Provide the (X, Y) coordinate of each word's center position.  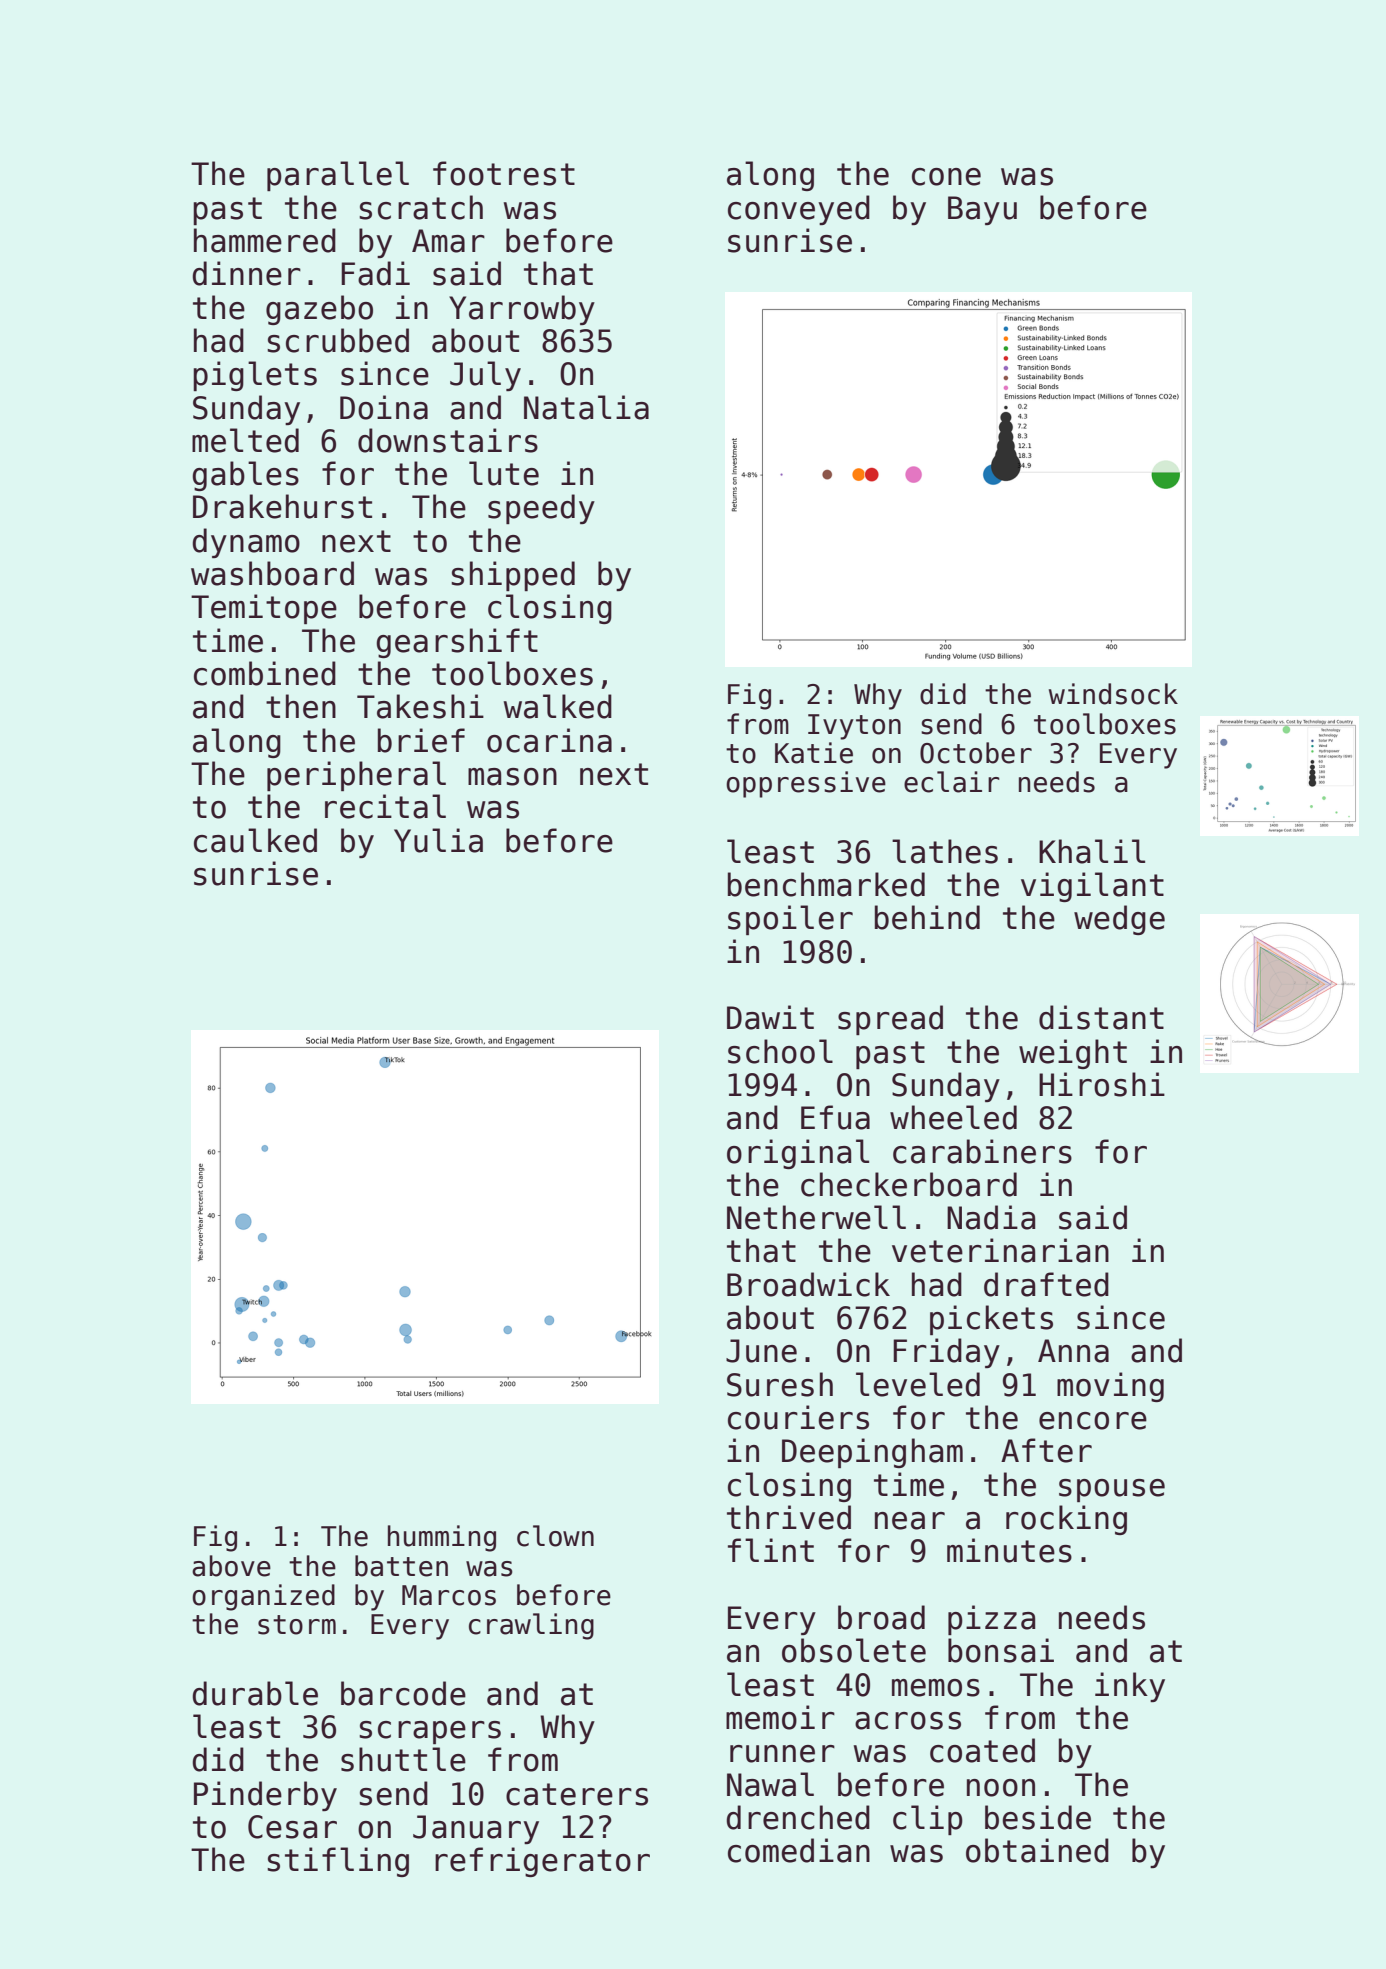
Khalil (1092, 851)
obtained (1037, 1850)
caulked (255, 840)
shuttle (403, 1759)
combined (265, 673)
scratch (421, 207)
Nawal (770, 1784)
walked (558, 706)
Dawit (770, 1017)
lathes (945, 851)
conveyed (799, 210)
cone (946, 177)
